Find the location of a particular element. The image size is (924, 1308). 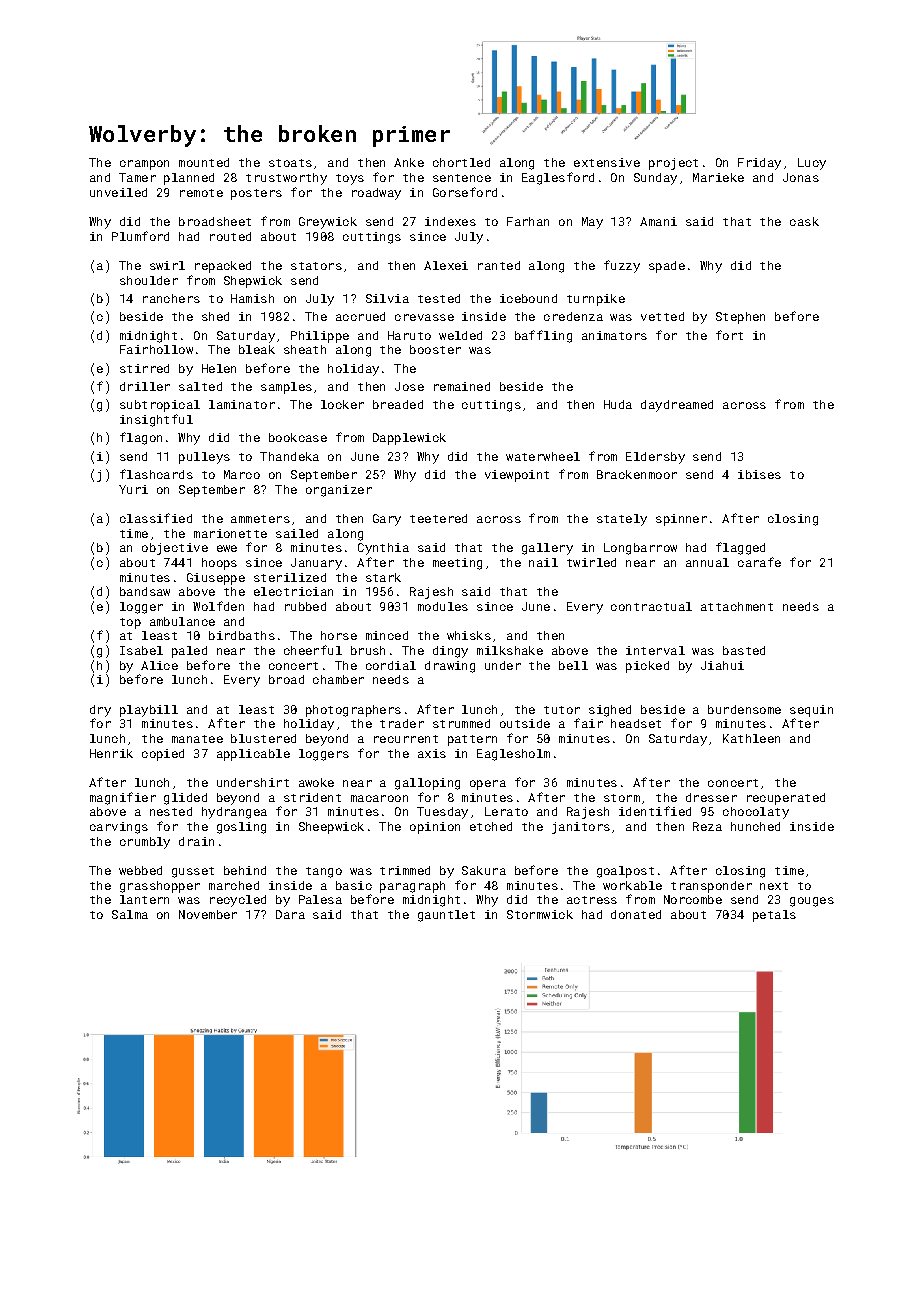

ibises is located at coordinates (759, 474).
